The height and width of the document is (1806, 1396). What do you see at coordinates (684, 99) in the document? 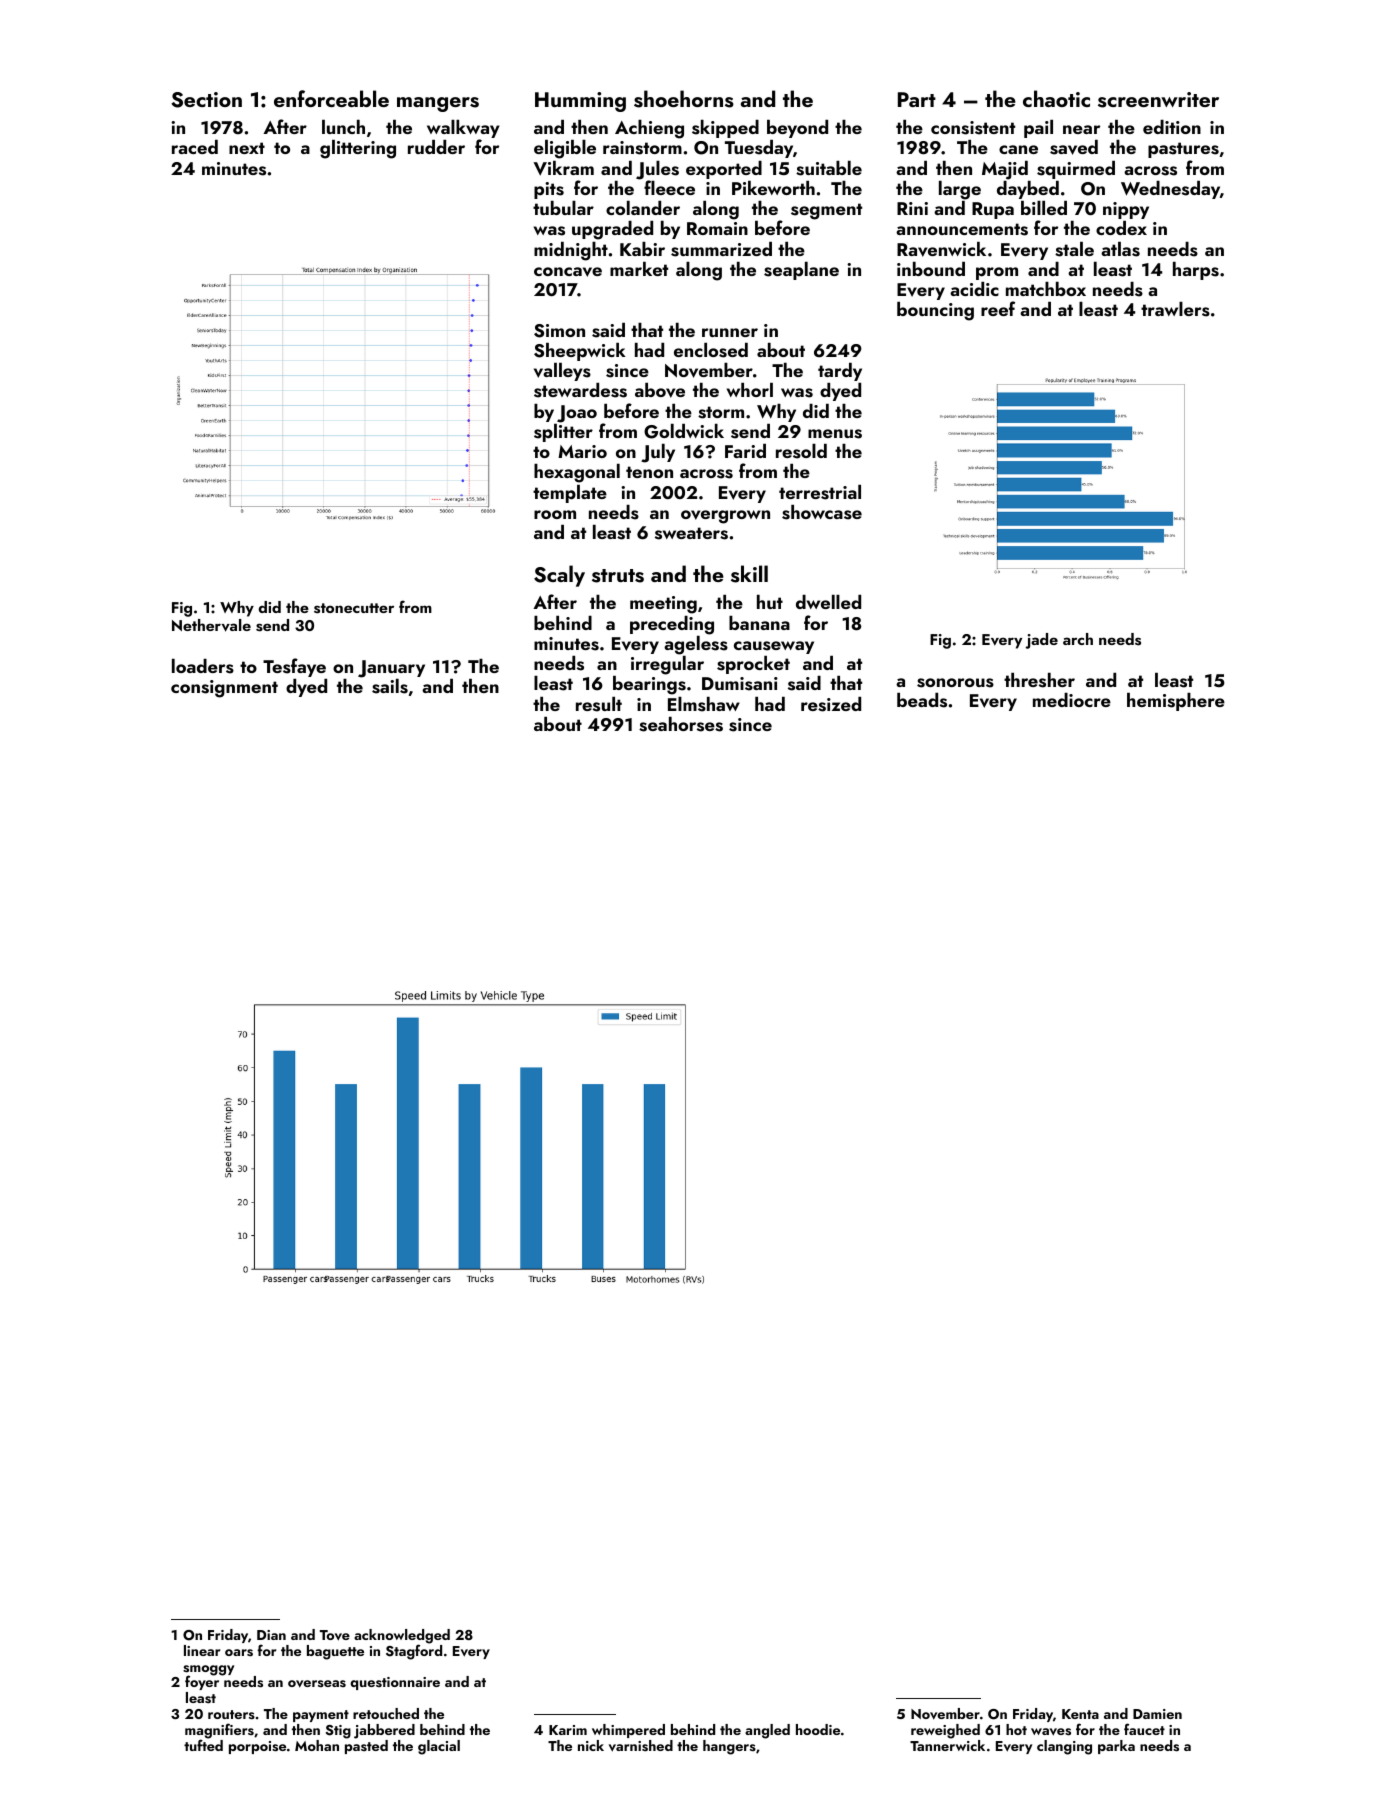
I see `shoehorns` at bounding box center [684, 99].
